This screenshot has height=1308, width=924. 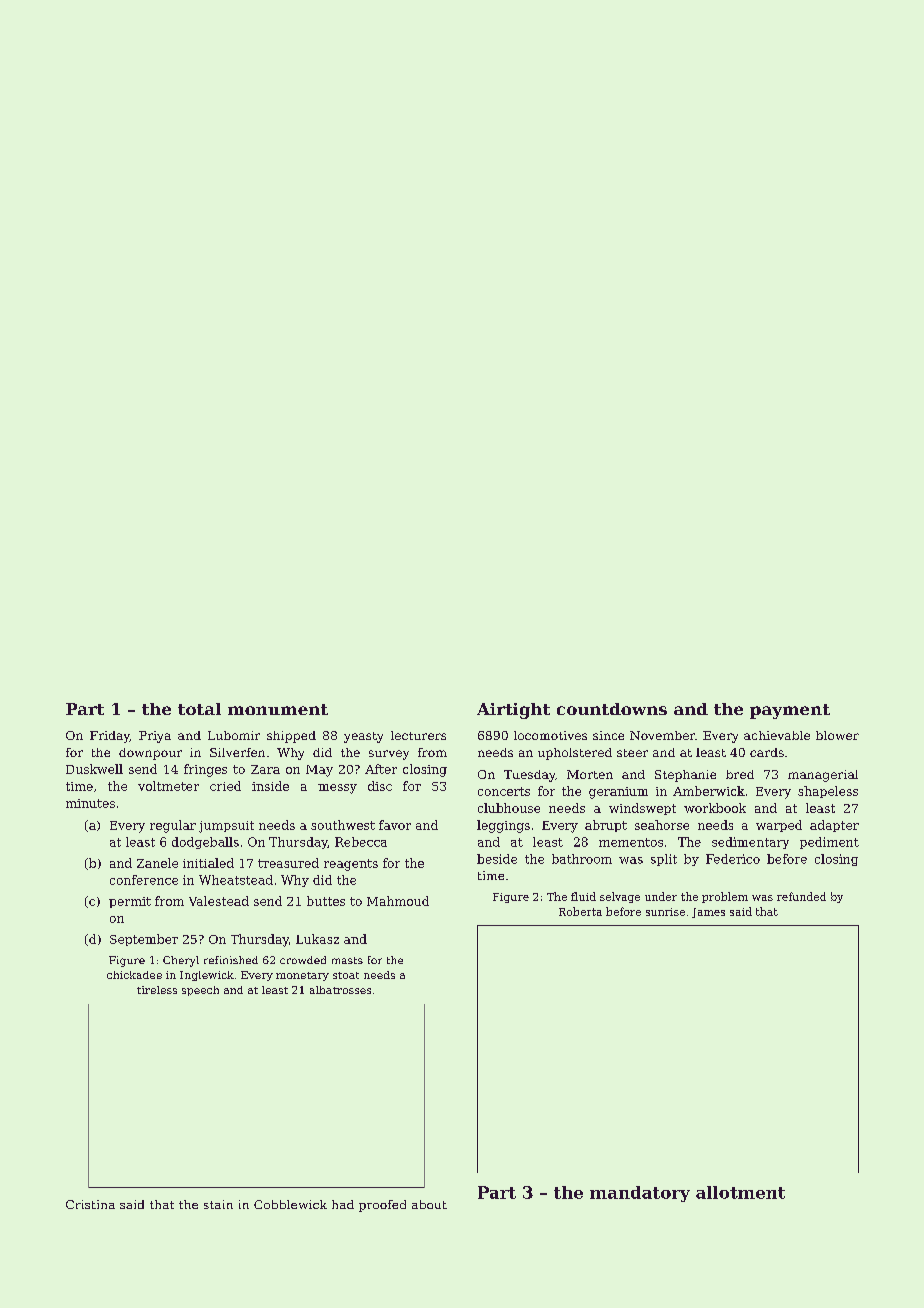 I want to click on Cristina, so click(x=90, y=1204).
